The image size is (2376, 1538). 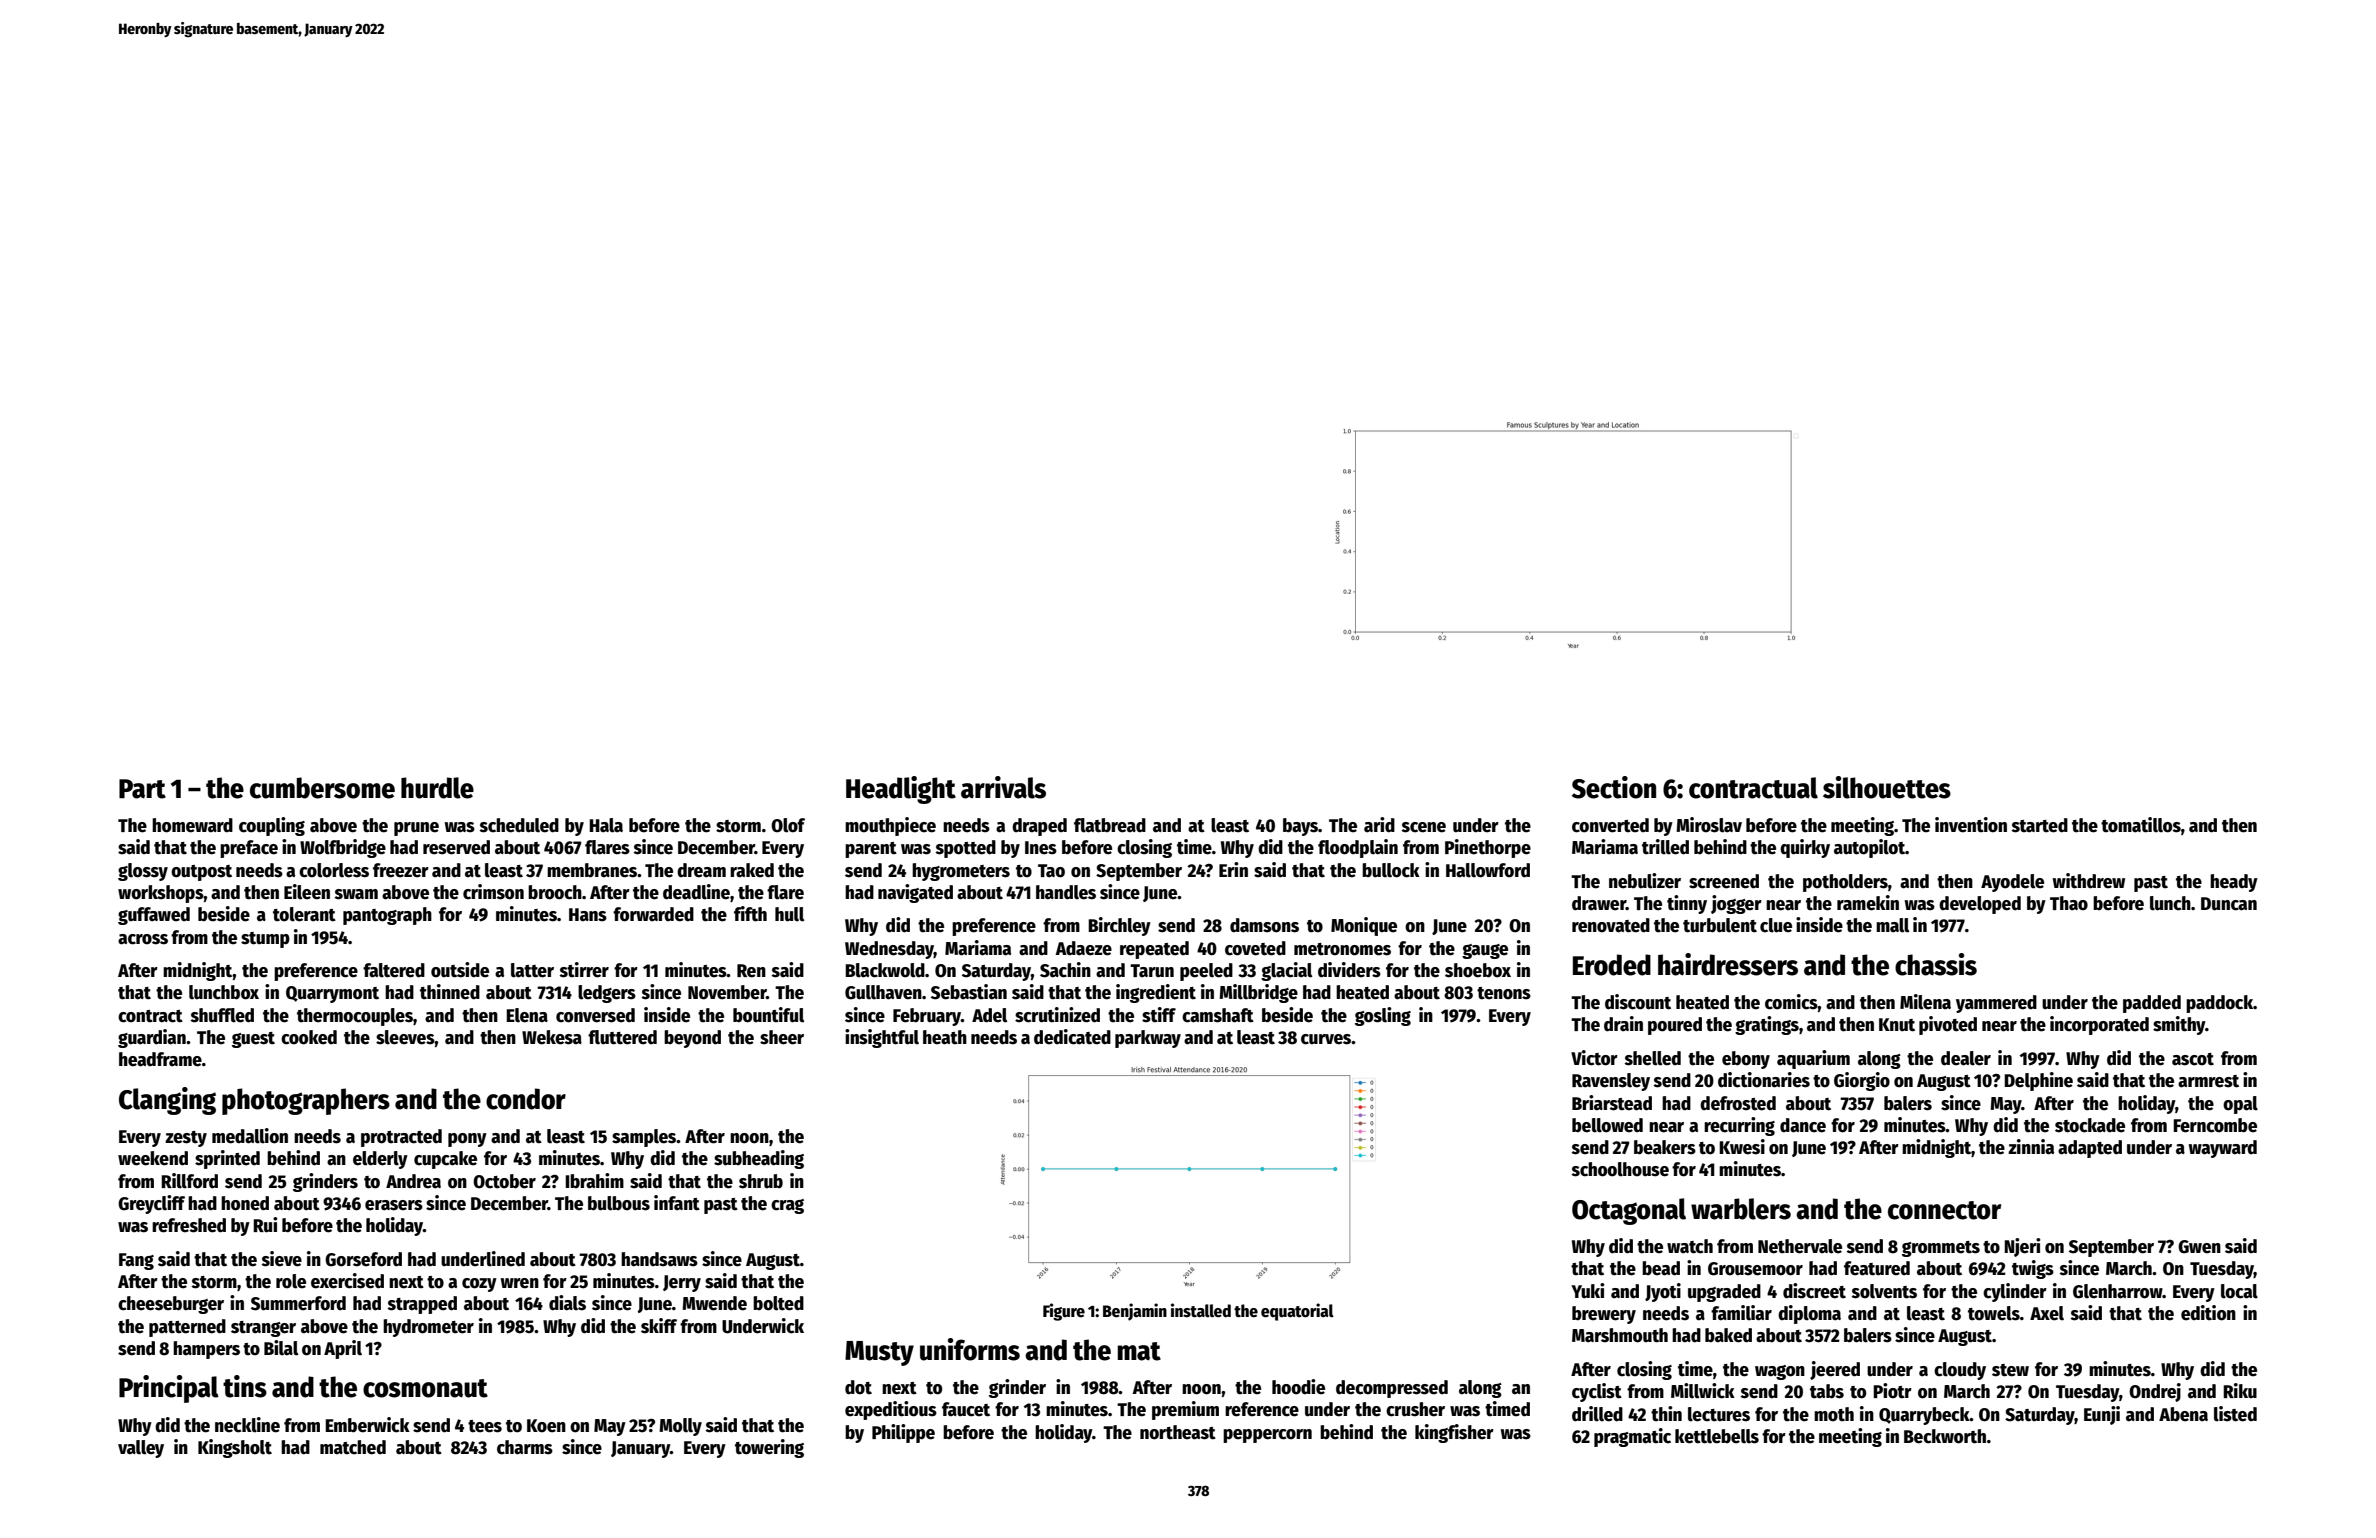 I want to click on Octagonal, so click(x=1629, y=1211).
